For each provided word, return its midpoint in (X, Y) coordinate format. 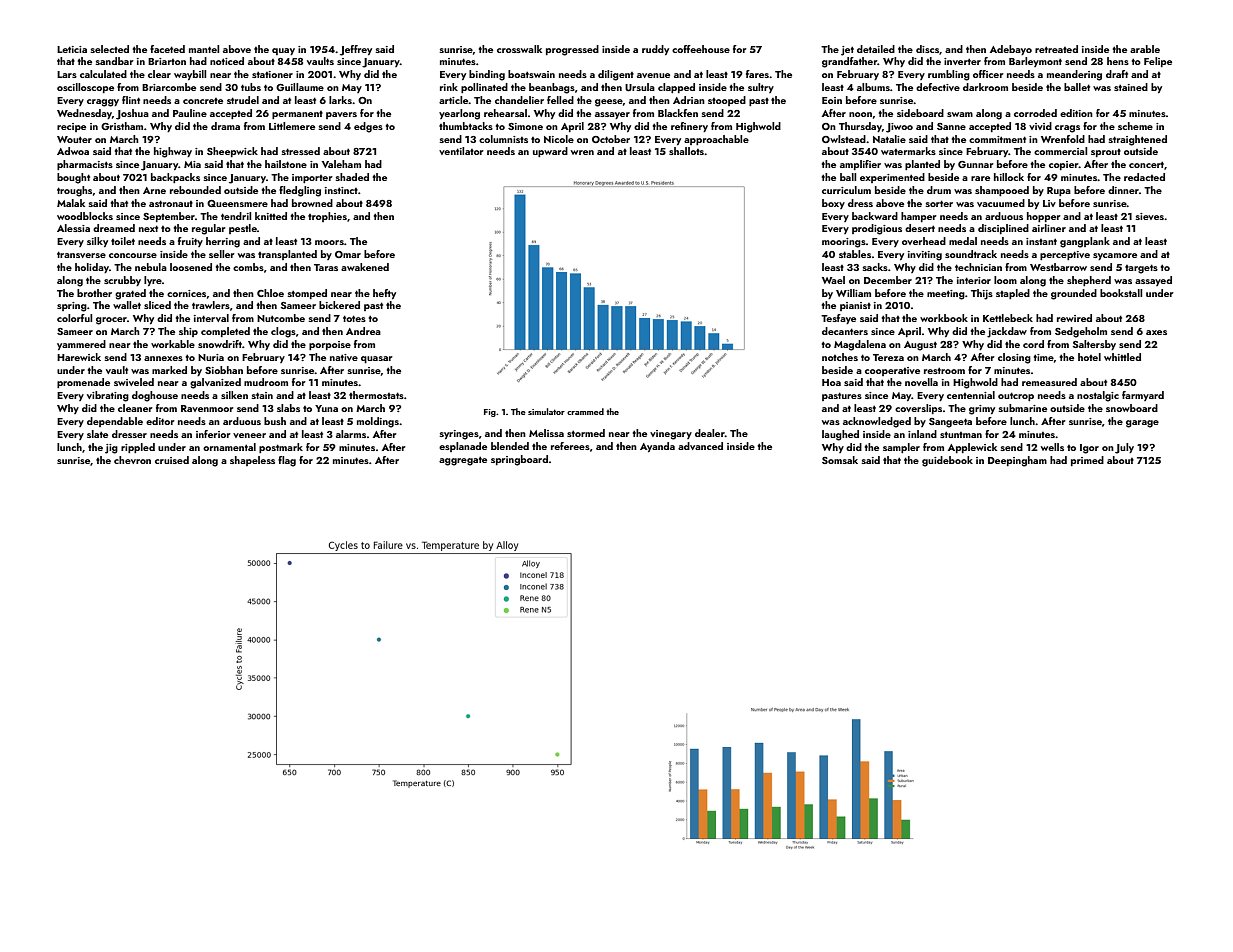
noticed (227, 61)
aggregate (463, 461)
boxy (833, 204)
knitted (271, 216)
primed (1087, 461)
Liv (1049, 203)
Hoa (831, 382)
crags (1067, 129)
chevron (132, 460)
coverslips (918, 409)
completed (225, 332)
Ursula (640, 87)
